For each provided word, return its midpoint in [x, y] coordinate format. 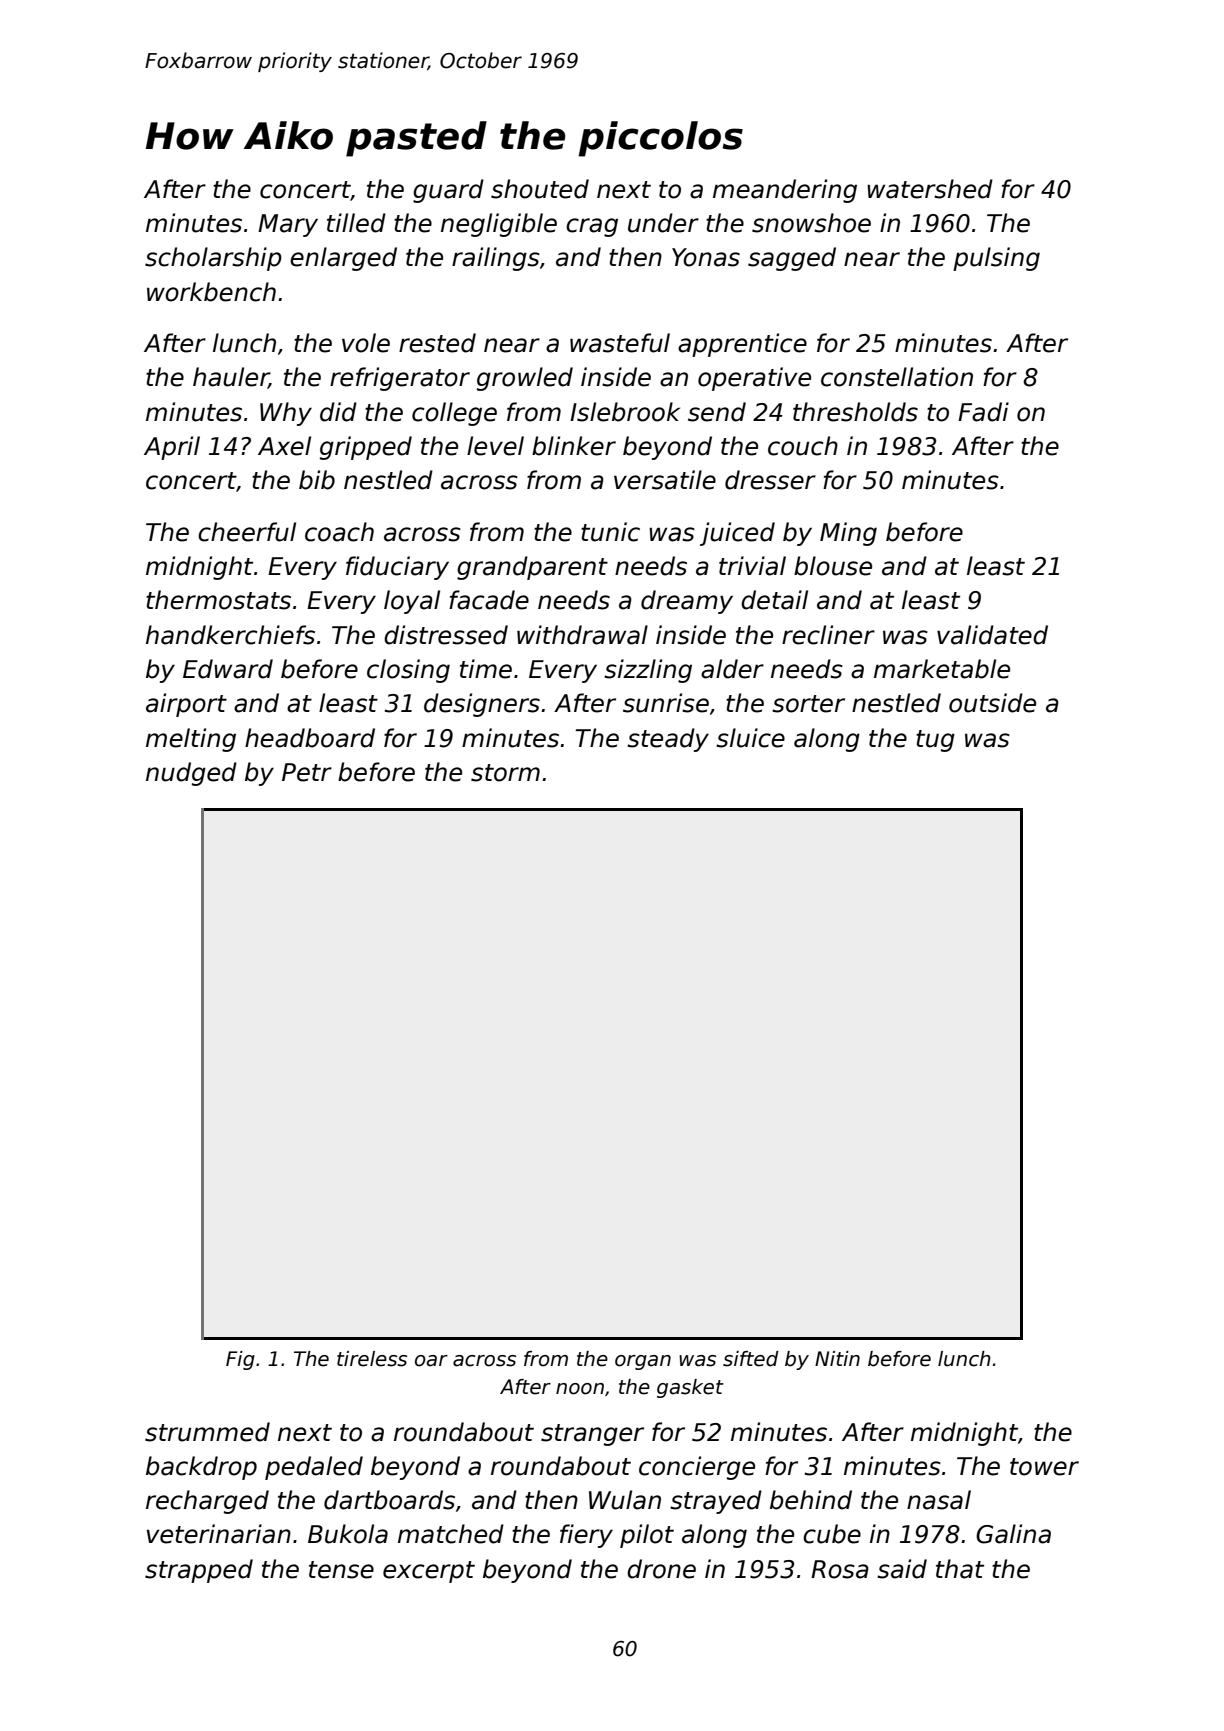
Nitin [837, 1358]
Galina [1013, 1534]
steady [668, 740]
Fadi [983, 412]
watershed [930, 189]
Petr [307, 772]
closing [408, 671]
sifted [751, 1359]
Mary [288, 225]
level [495, 446]
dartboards [389, 1500]
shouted [540, 189]
